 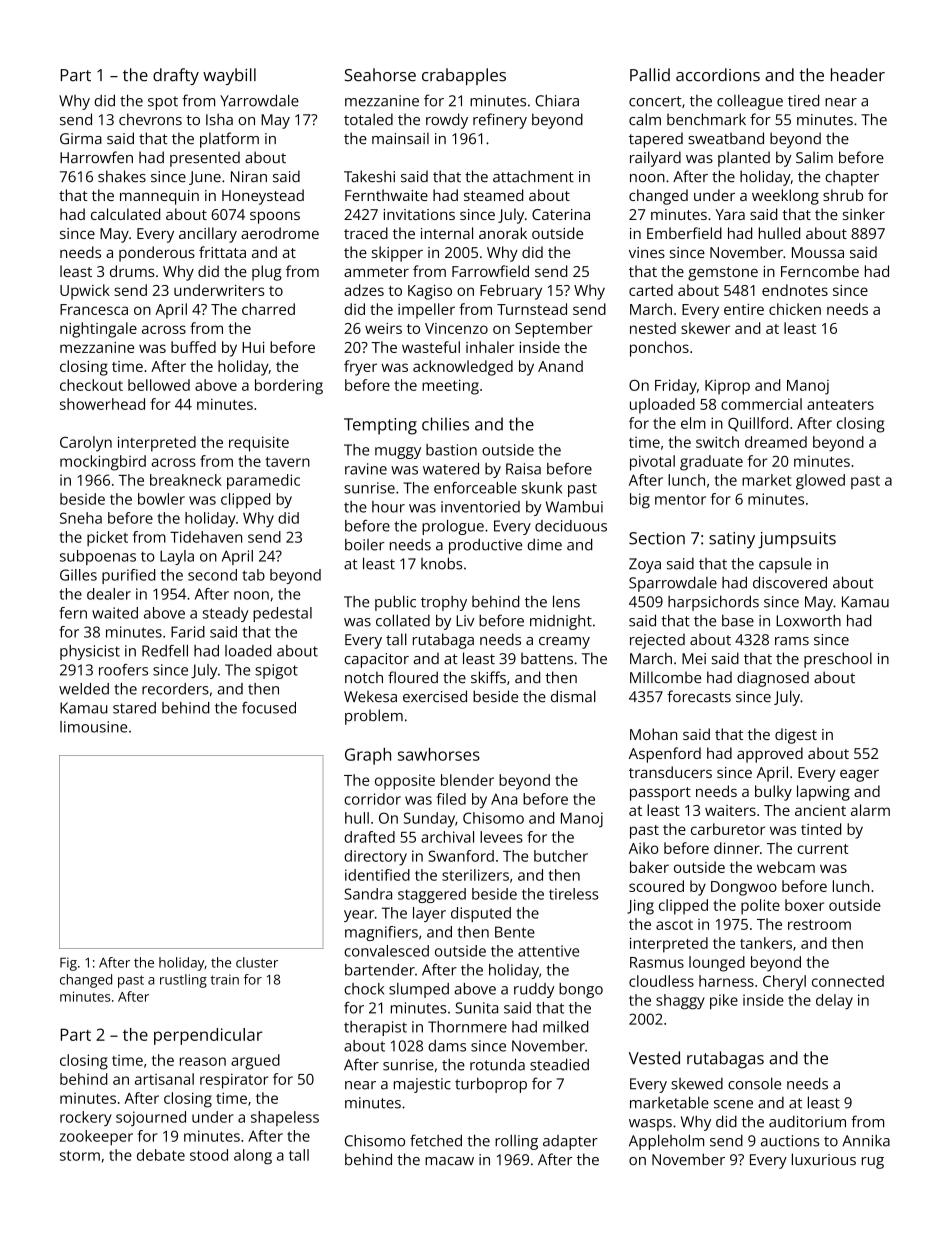 I want to click on filed, so click(x=451, y=799).
